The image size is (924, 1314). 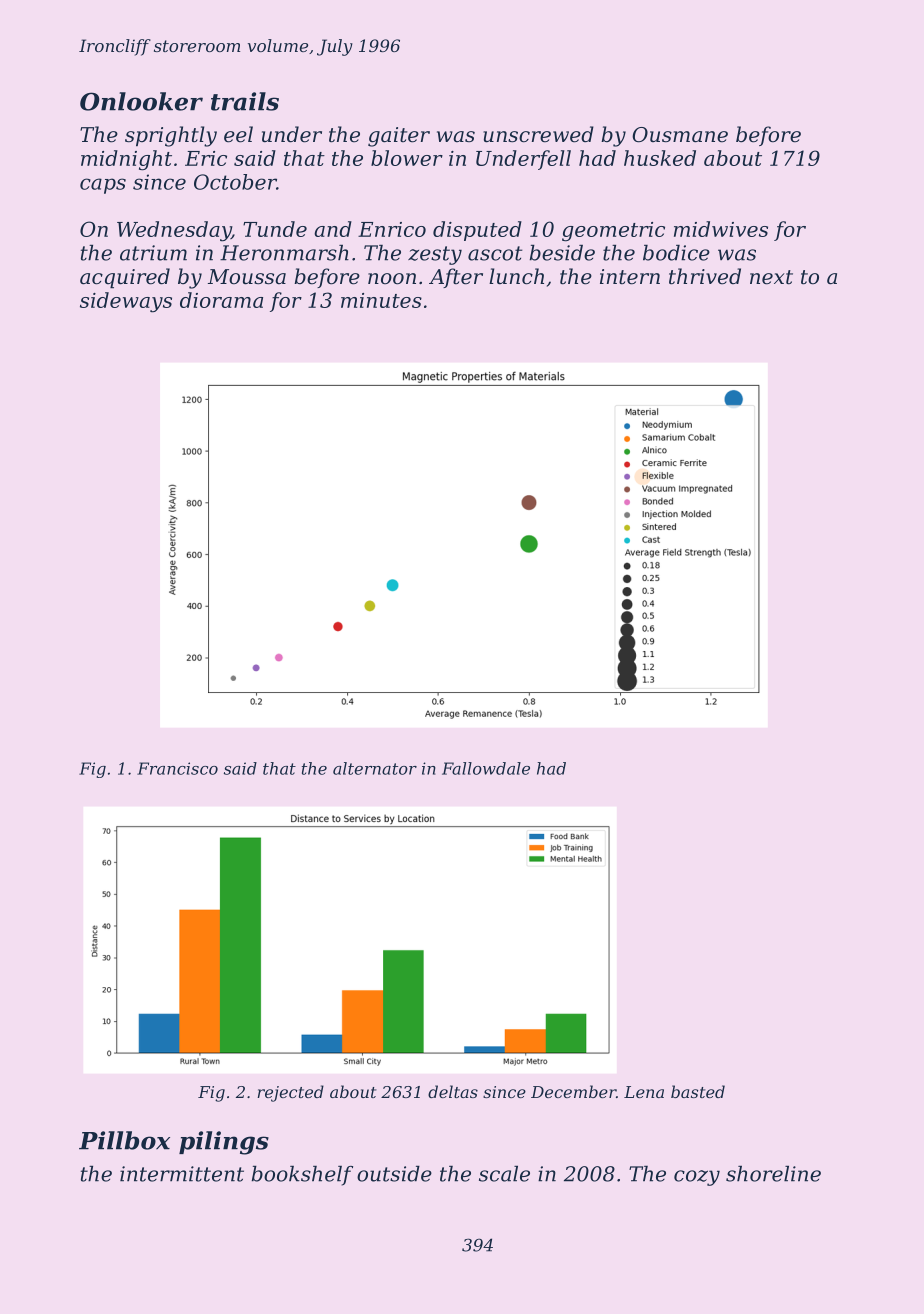 I want to click on Fallowdale, so click(x=486, y=768).
